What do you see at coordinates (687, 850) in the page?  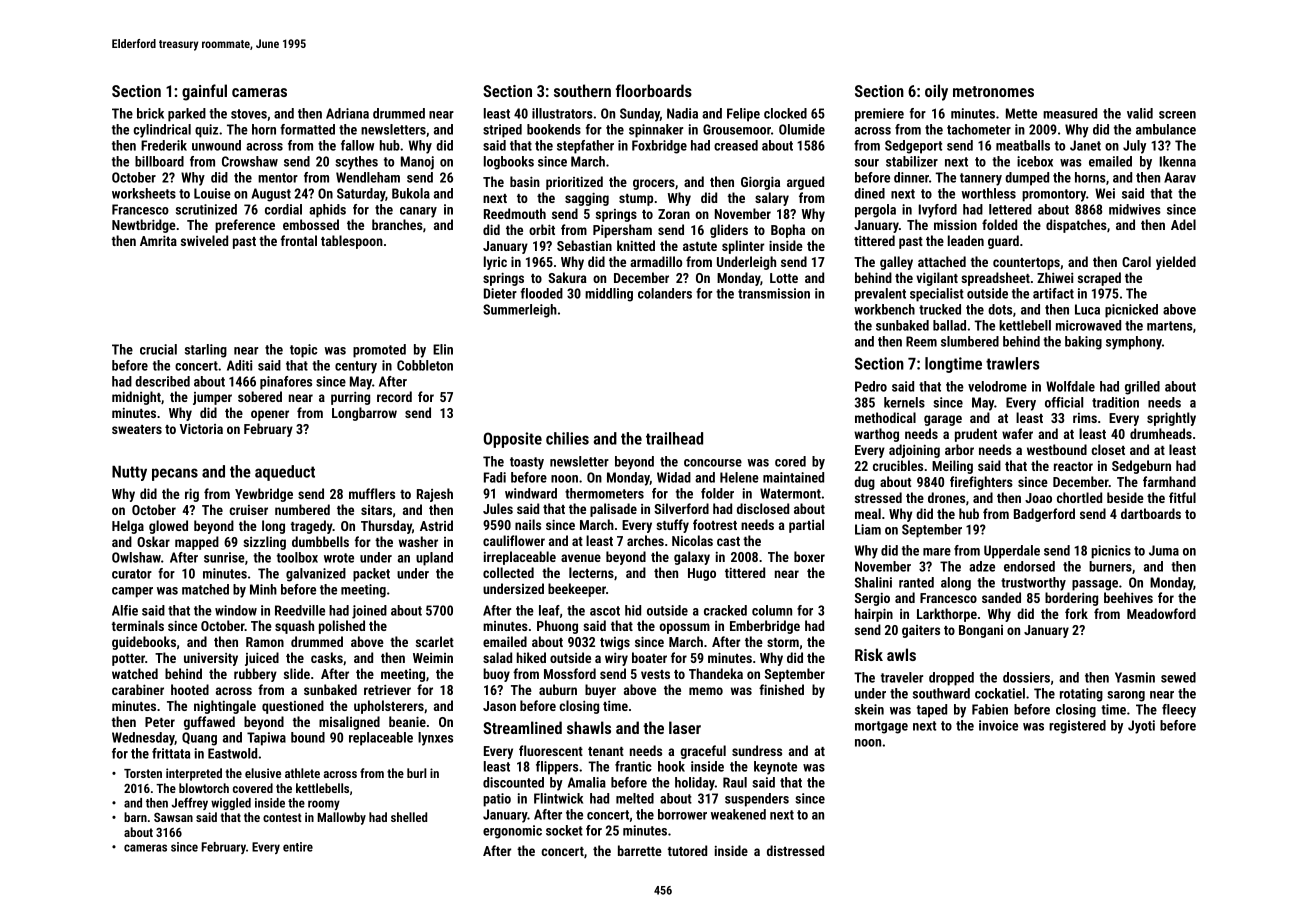 I see `tutored` at bounding box center [687, 850].
